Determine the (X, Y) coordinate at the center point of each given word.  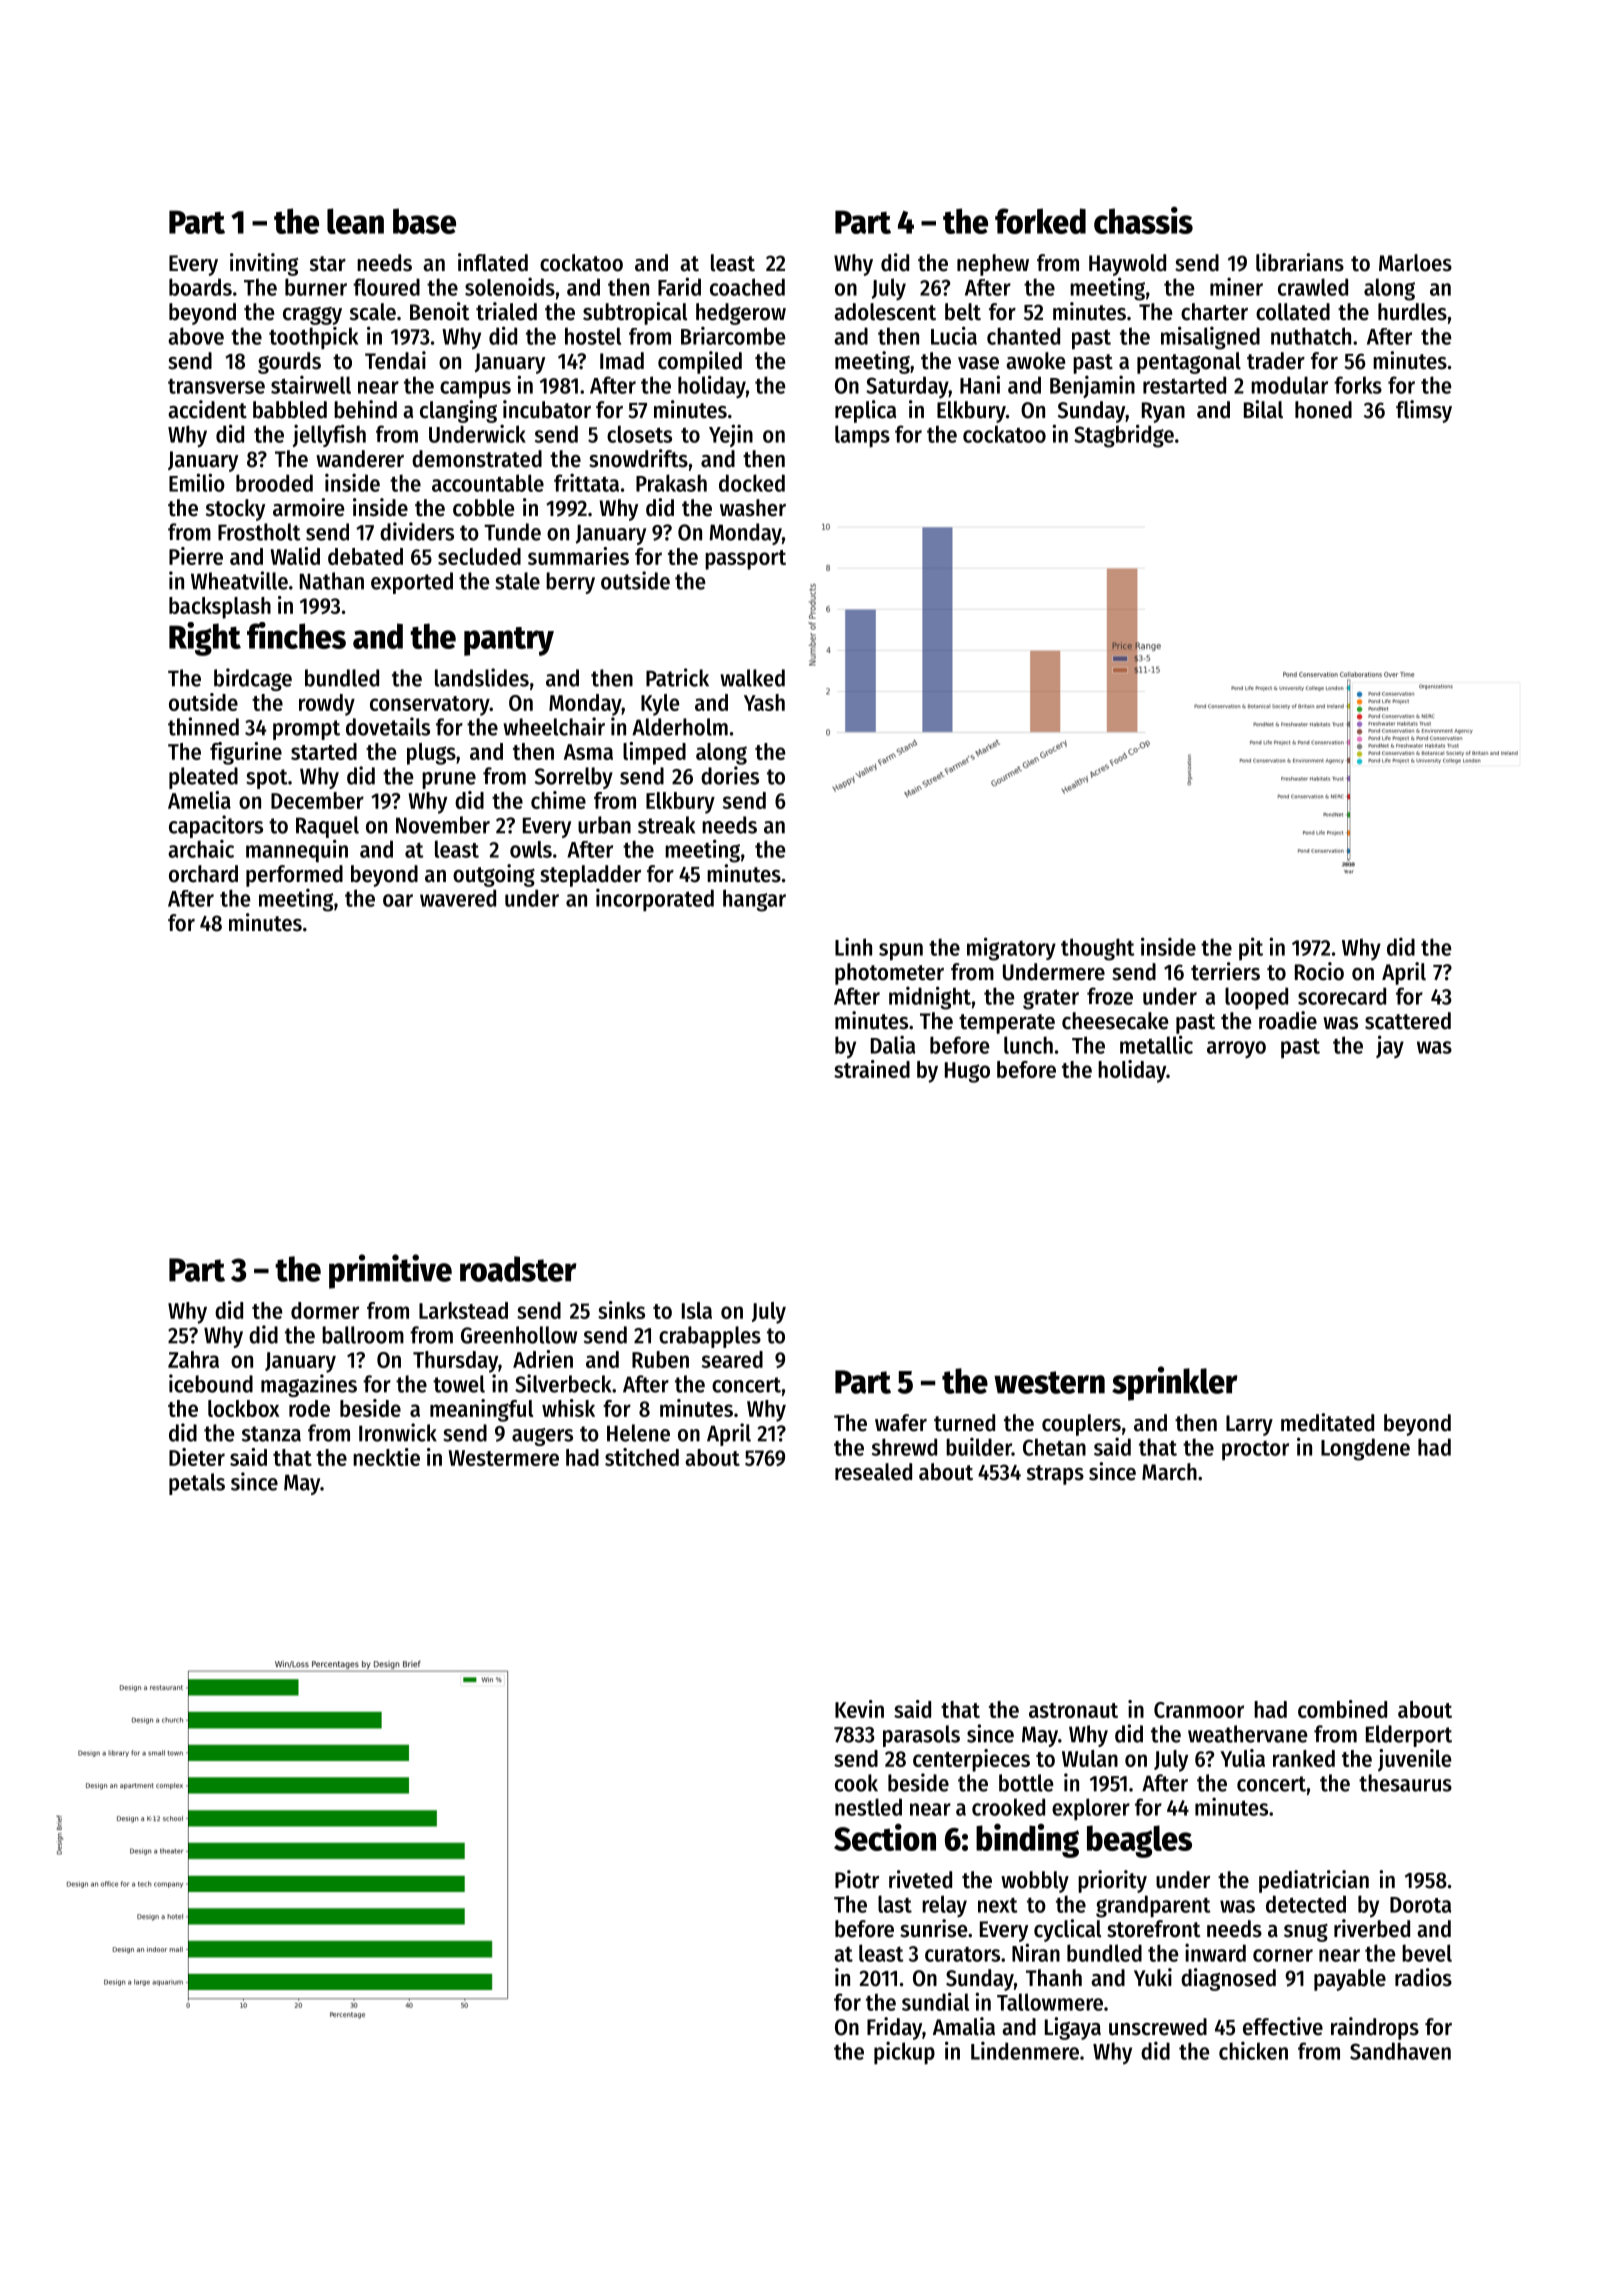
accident (207, 409)
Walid (295, 556)
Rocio (1319, 971)
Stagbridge (1124, 436)
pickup (904, 2053)
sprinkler (1175, 1383)
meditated (1327, 1422)
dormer (325, 1310)
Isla (697, 1310)
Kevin (859, 1709)
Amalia (964, 2026)
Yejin (731, 435)
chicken (1253, 2050)
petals (197, 1484)
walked (752, 678)
